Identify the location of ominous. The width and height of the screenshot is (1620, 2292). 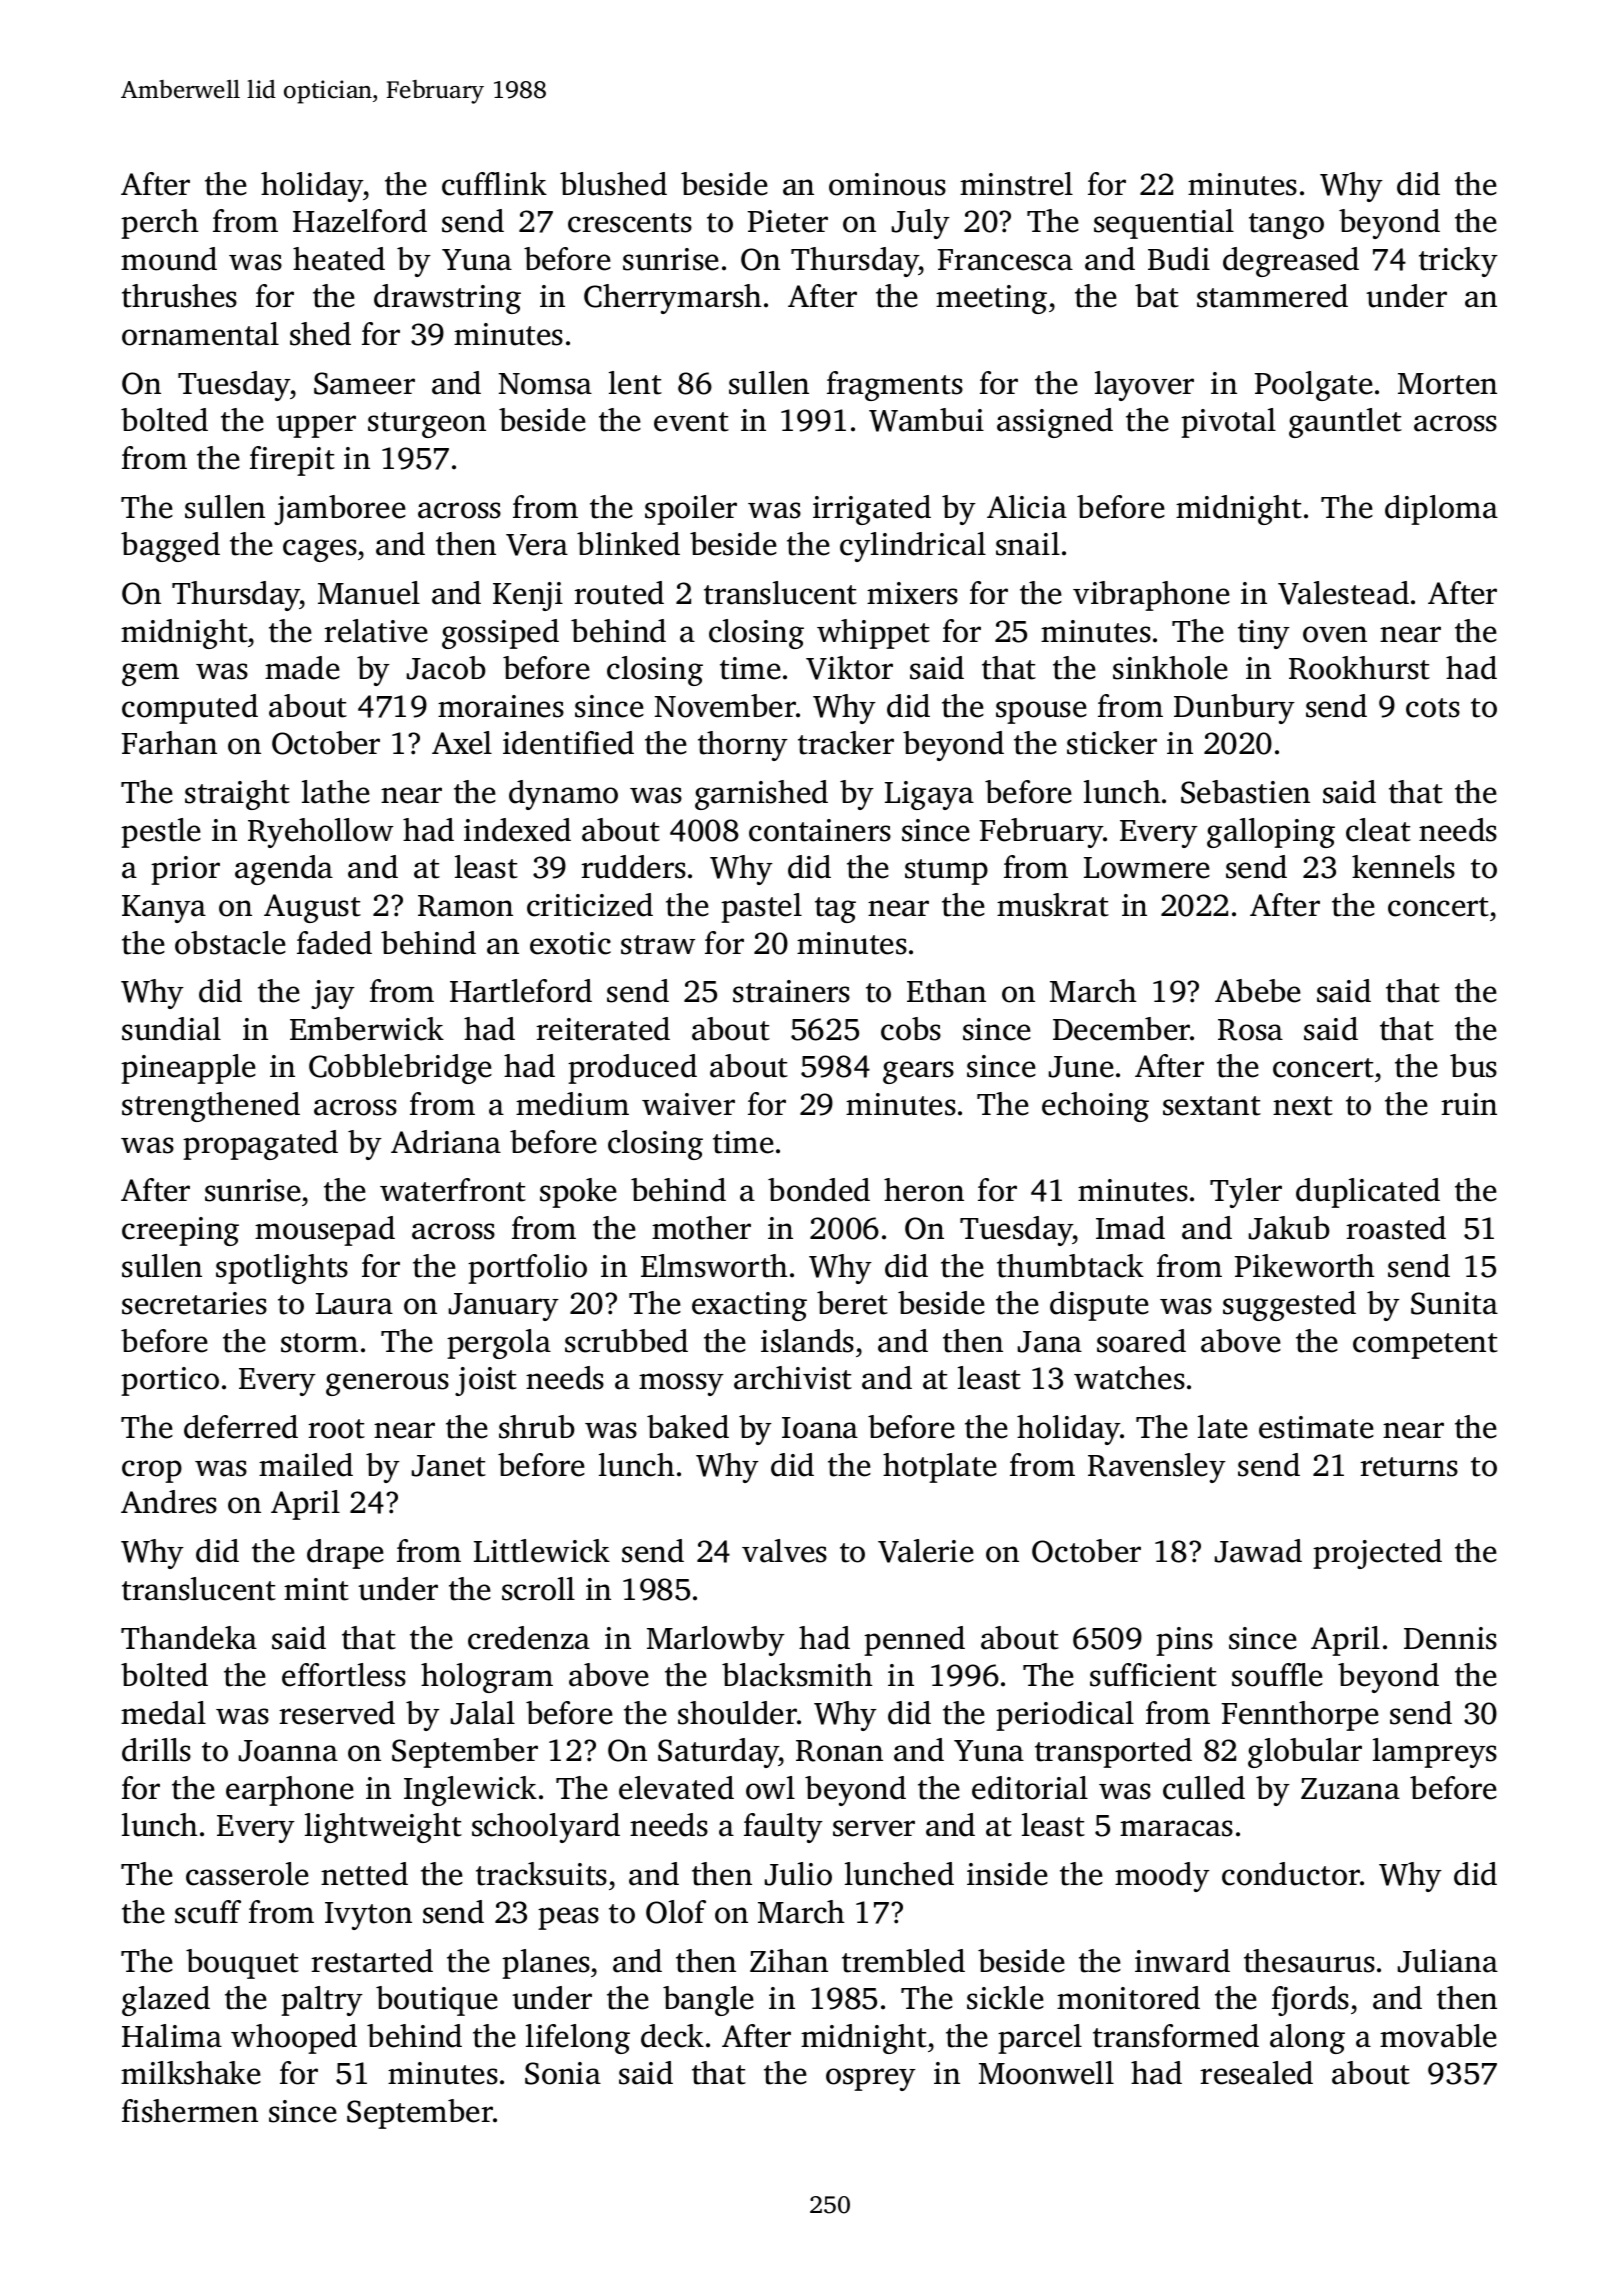
(887, 184).
